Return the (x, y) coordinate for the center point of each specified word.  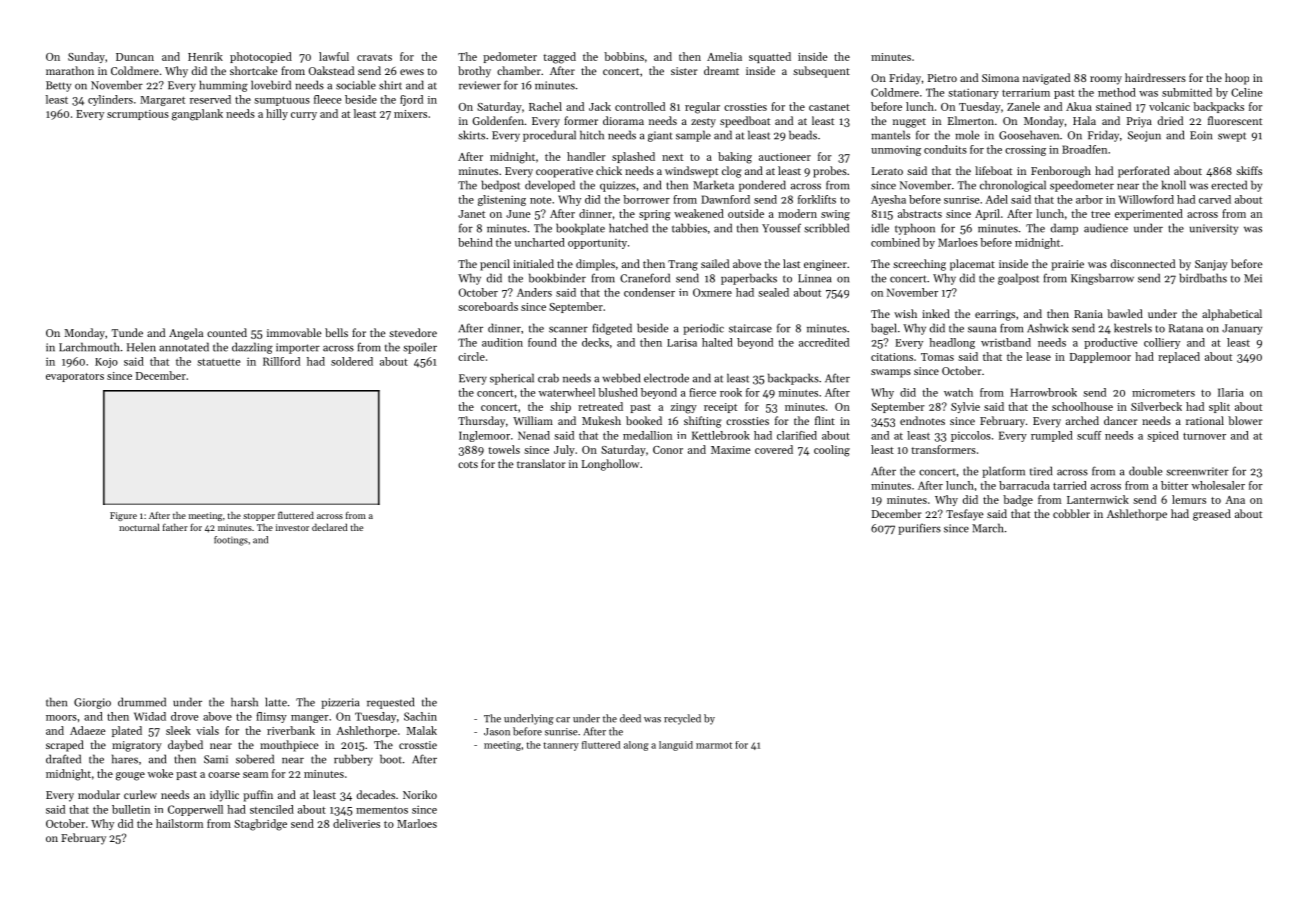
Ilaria (1231, 392)
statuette (218, 362)
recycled (682, 719)
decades (376, 794)
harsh (244, 702)
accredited (824, 342)
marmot (714, 745)
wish (905, 313)
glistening (502, 200)
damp (1064, 229)
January (1242, 329)
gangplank (197, 115)
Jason (497, 732)
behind (475, 242)
